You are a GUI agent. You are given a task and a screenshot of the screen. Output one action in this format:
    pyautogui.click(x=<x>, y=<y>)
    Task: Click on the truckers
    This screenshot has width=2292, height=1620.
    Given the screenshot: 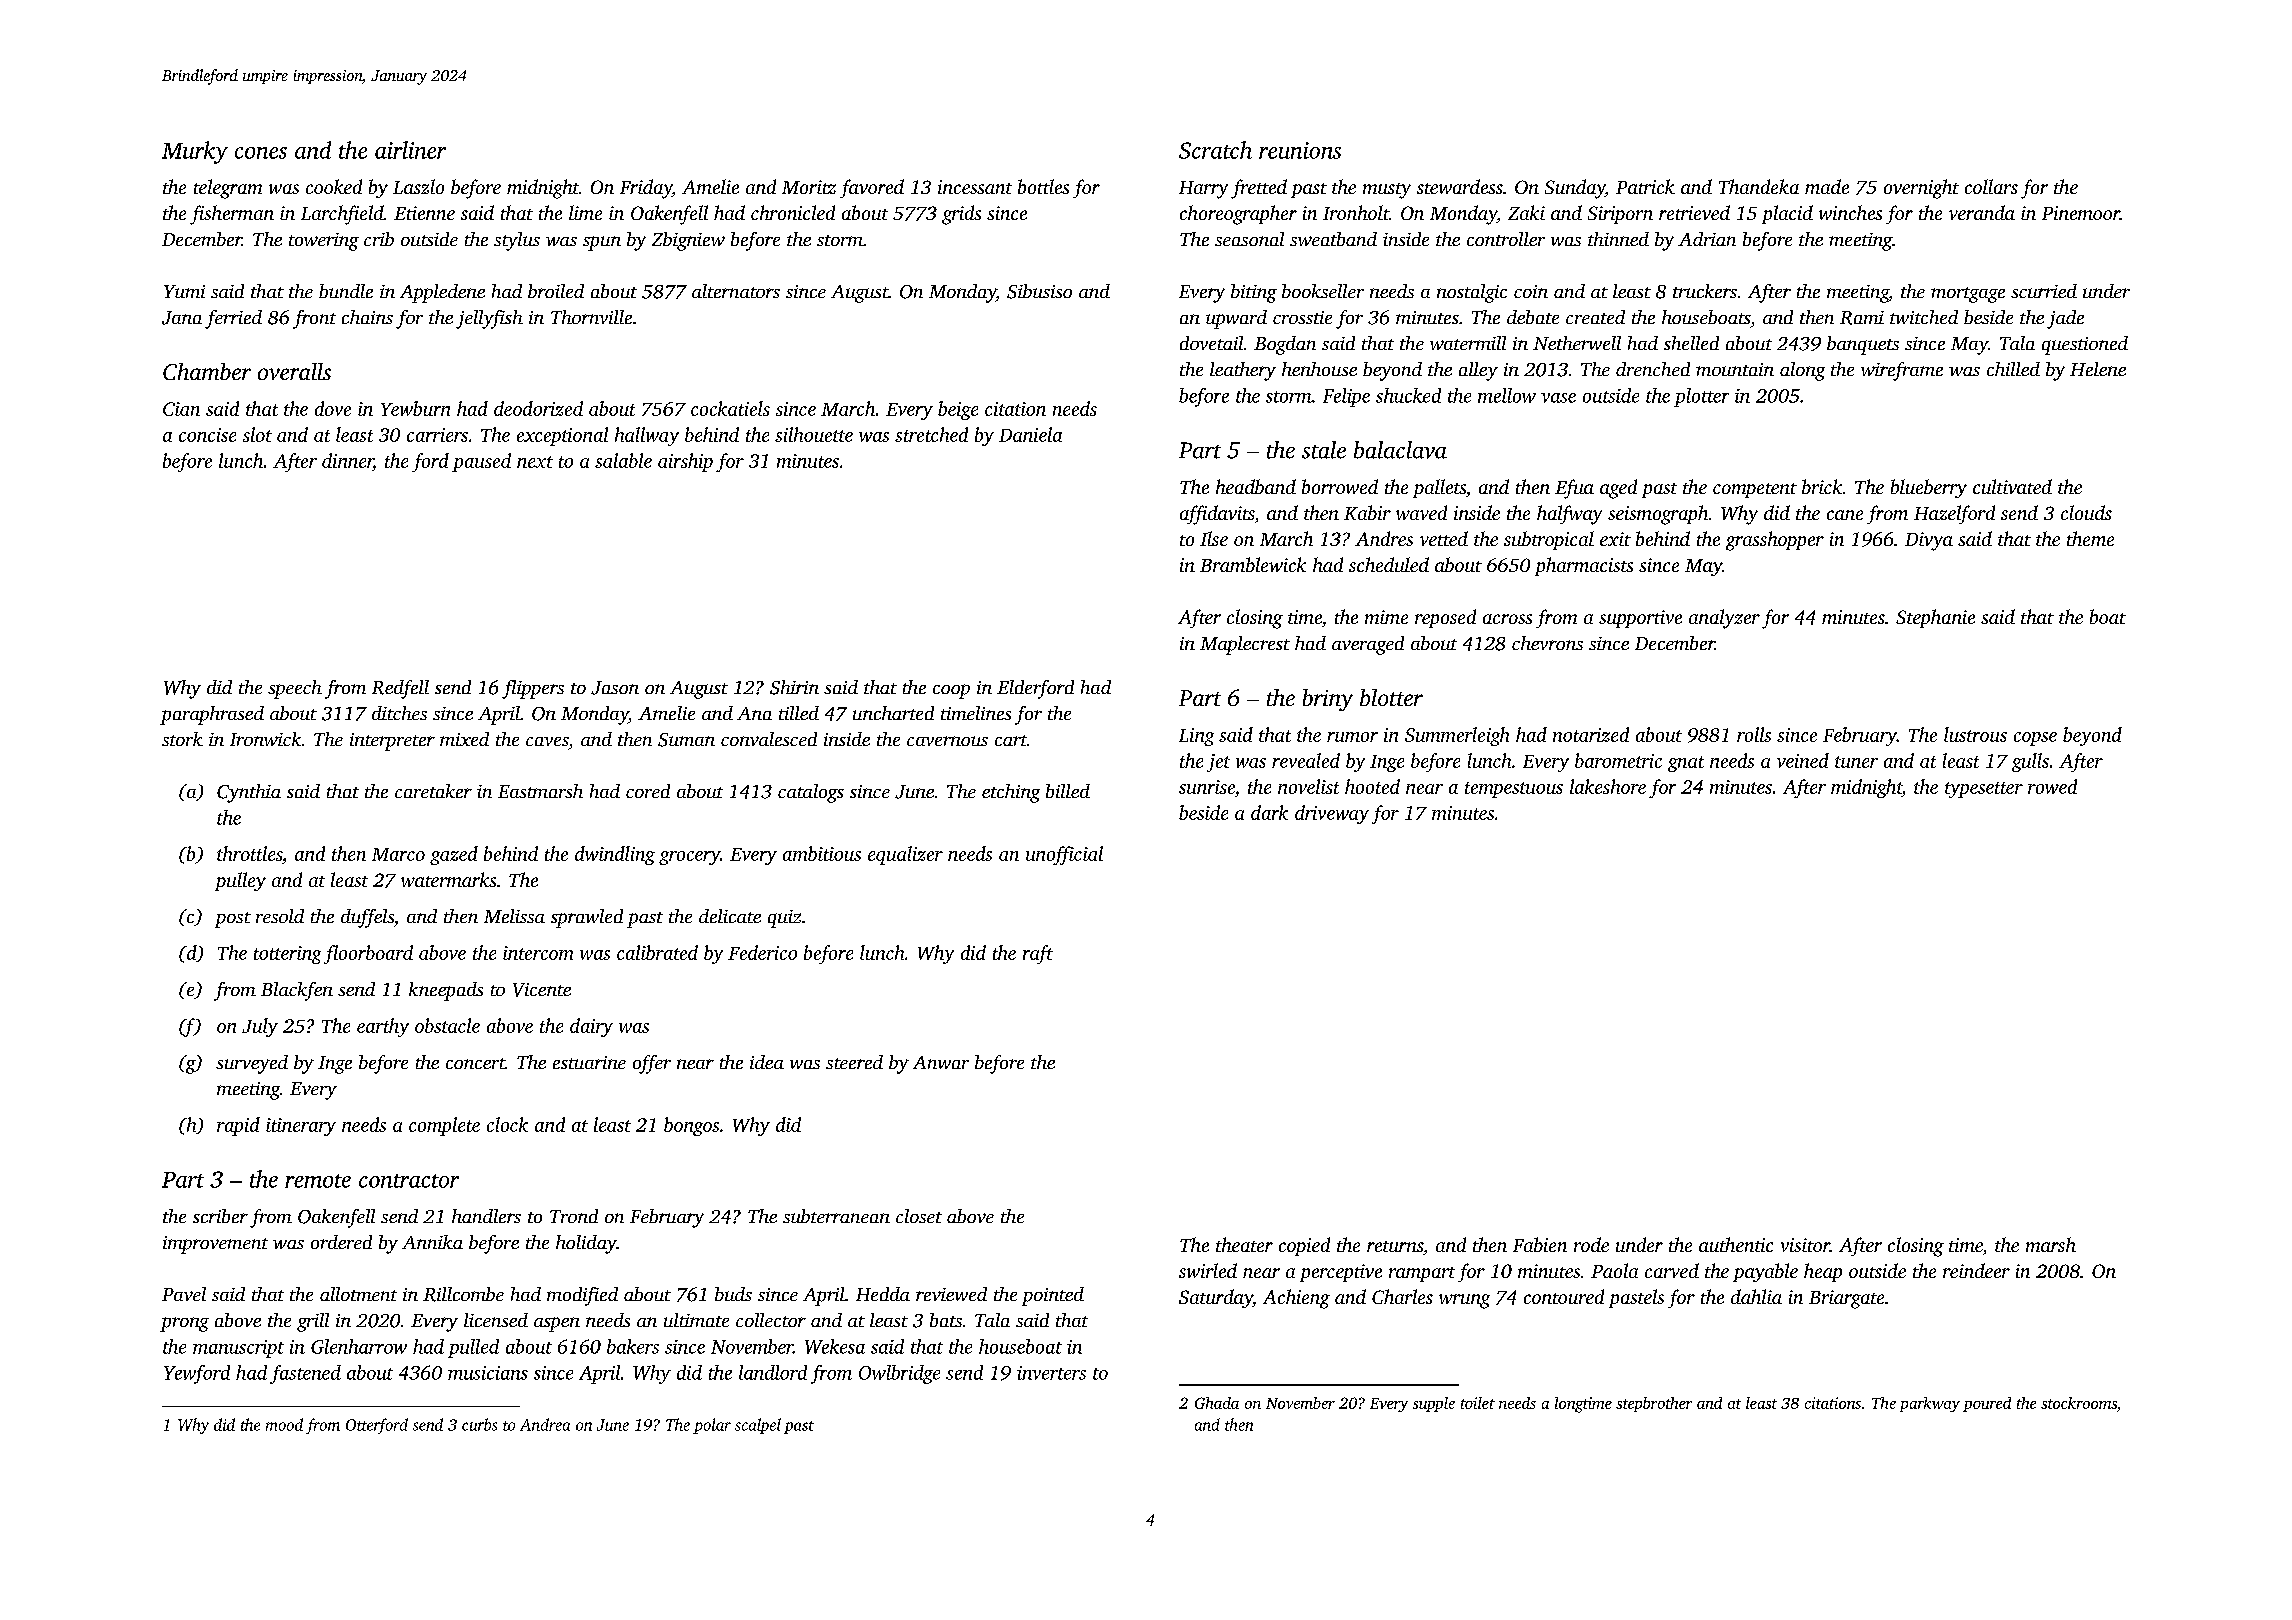 What is the action you would take?
    pyautogui.click(x=1705, y=291)
